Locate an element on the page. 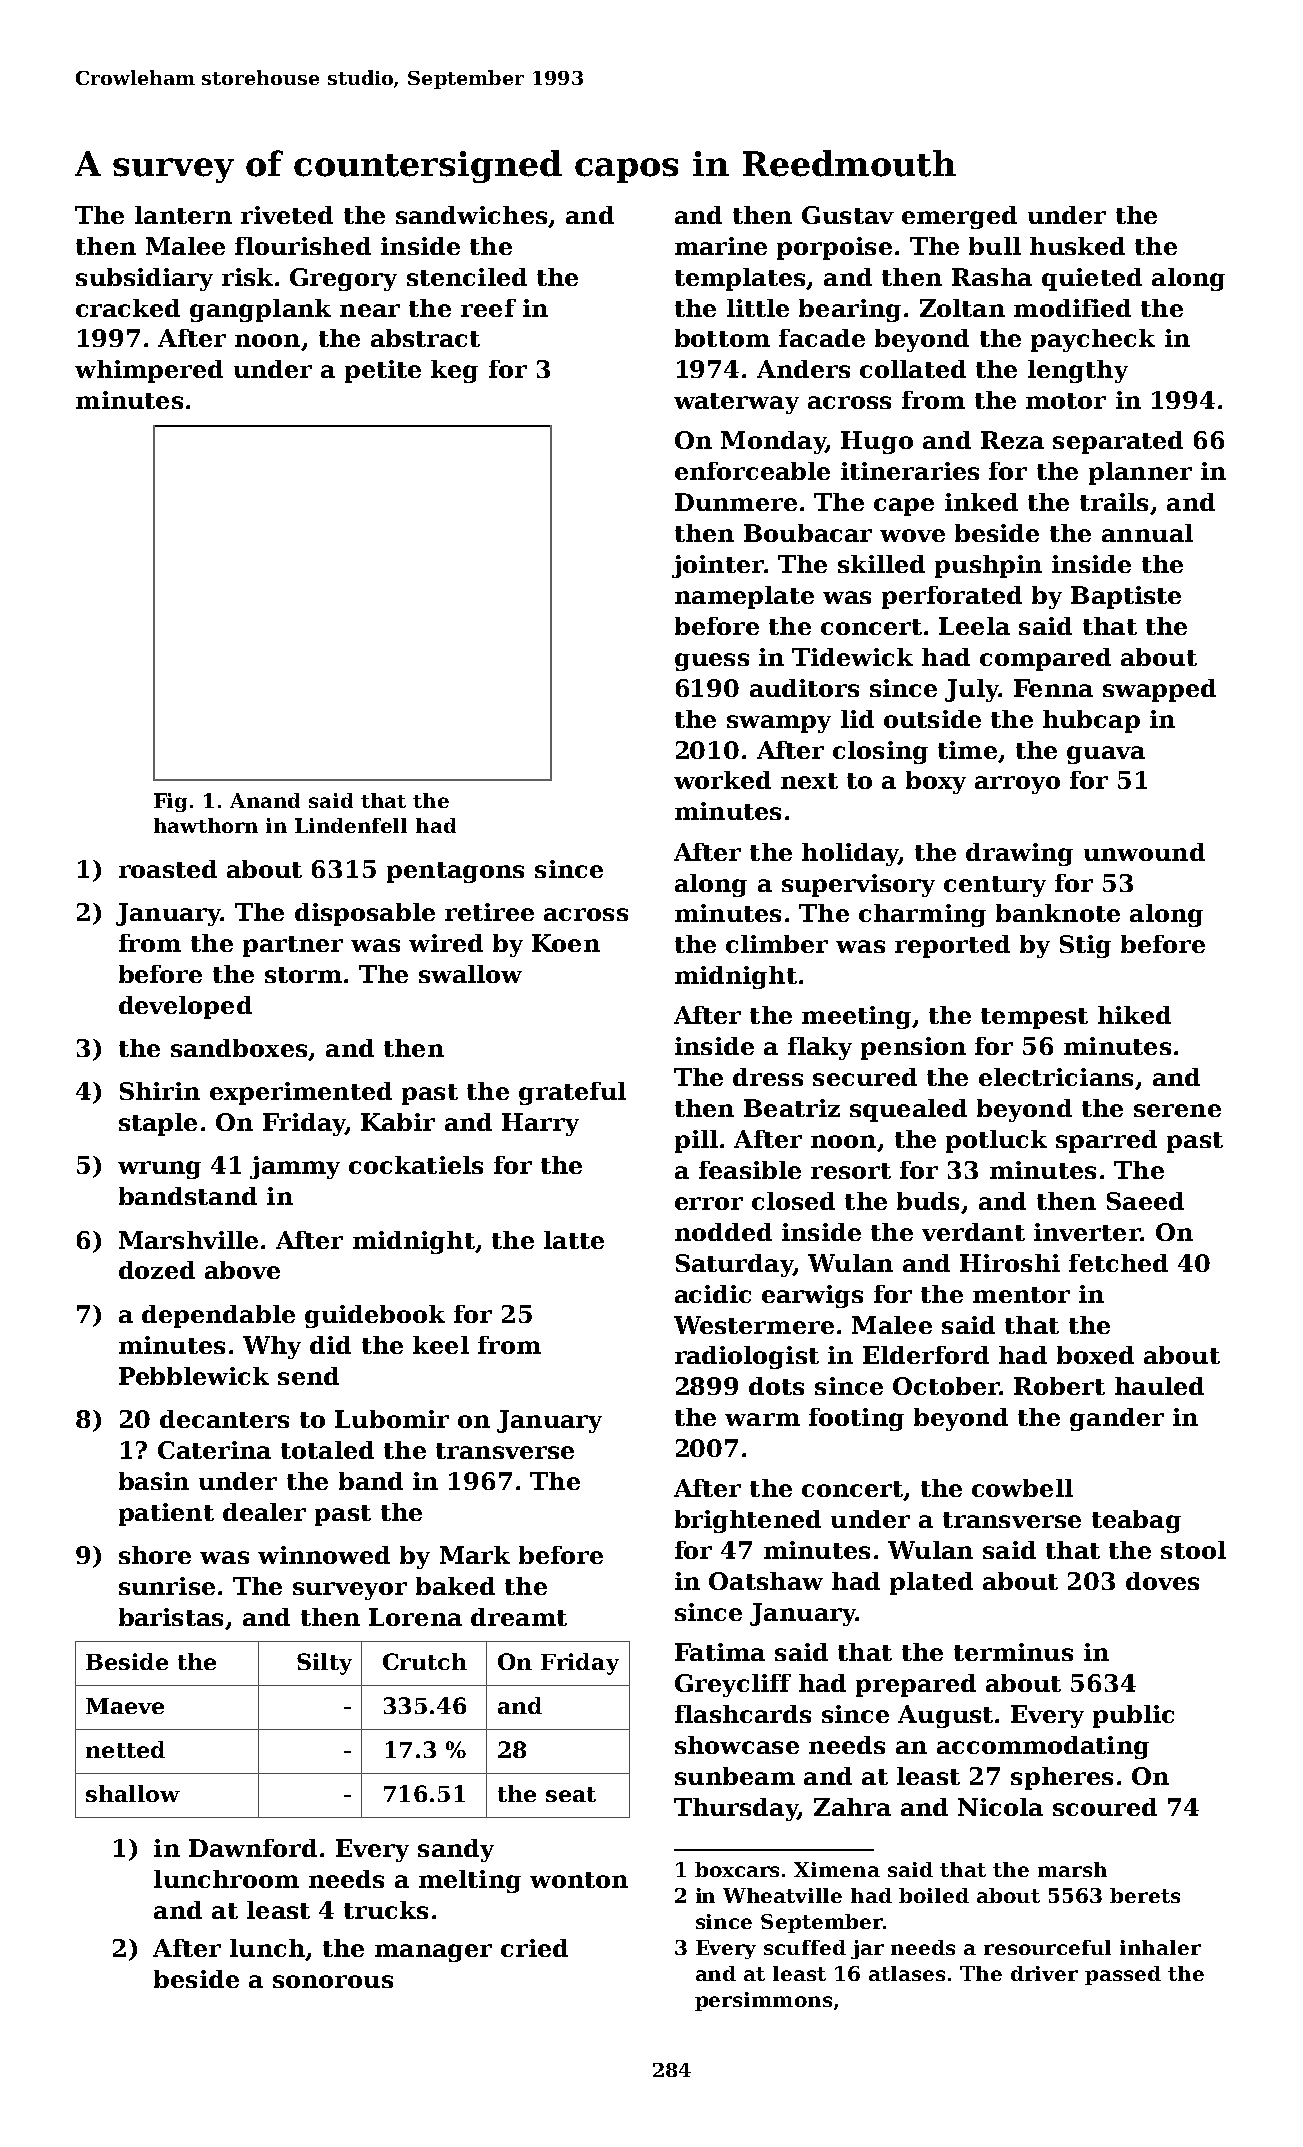 The width and height of the page is (1303, 2147). sandwiches is located at coordinates (471, 215).
